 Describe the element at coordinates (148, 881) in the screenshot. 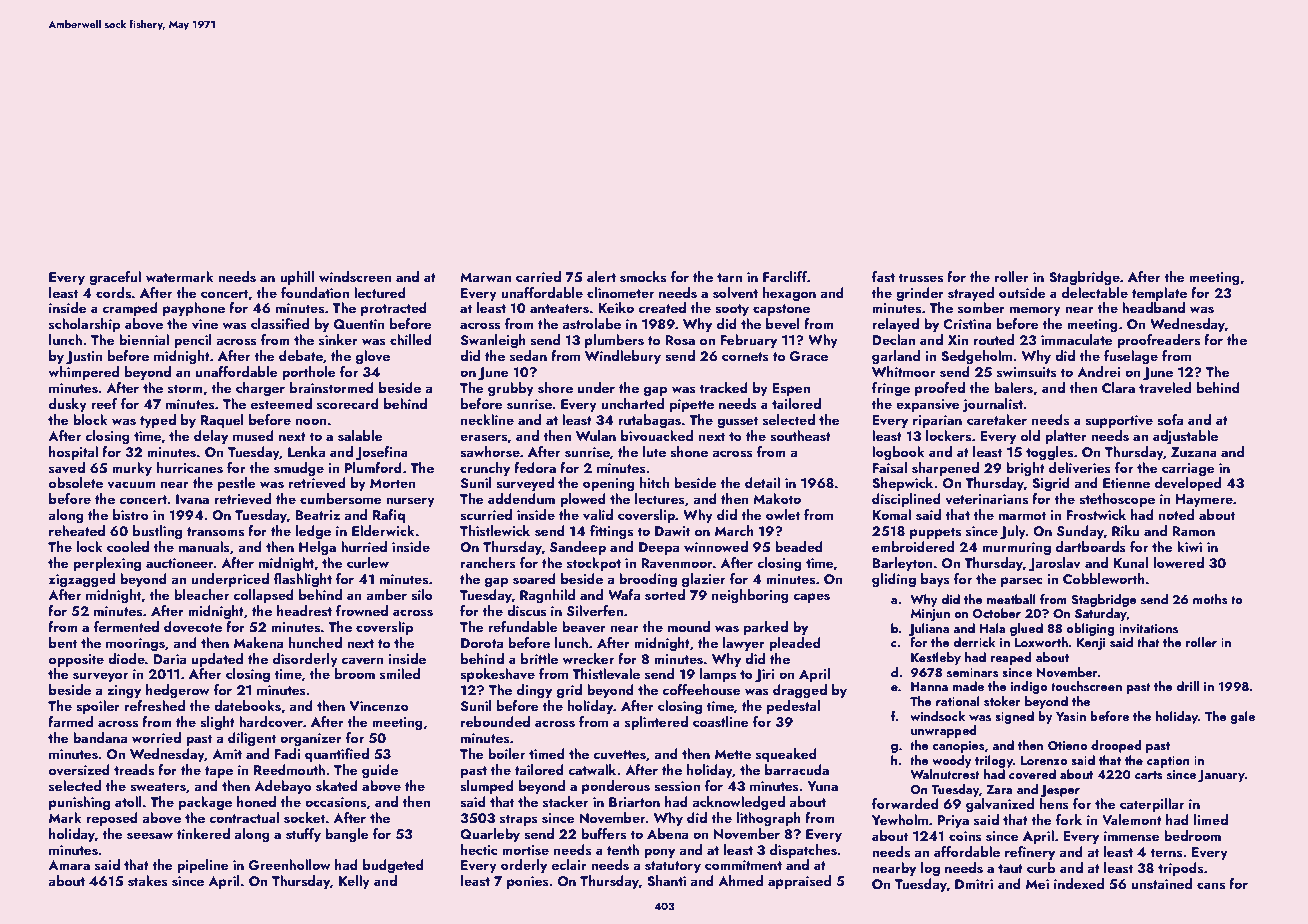

I see `stakes` at that location.
